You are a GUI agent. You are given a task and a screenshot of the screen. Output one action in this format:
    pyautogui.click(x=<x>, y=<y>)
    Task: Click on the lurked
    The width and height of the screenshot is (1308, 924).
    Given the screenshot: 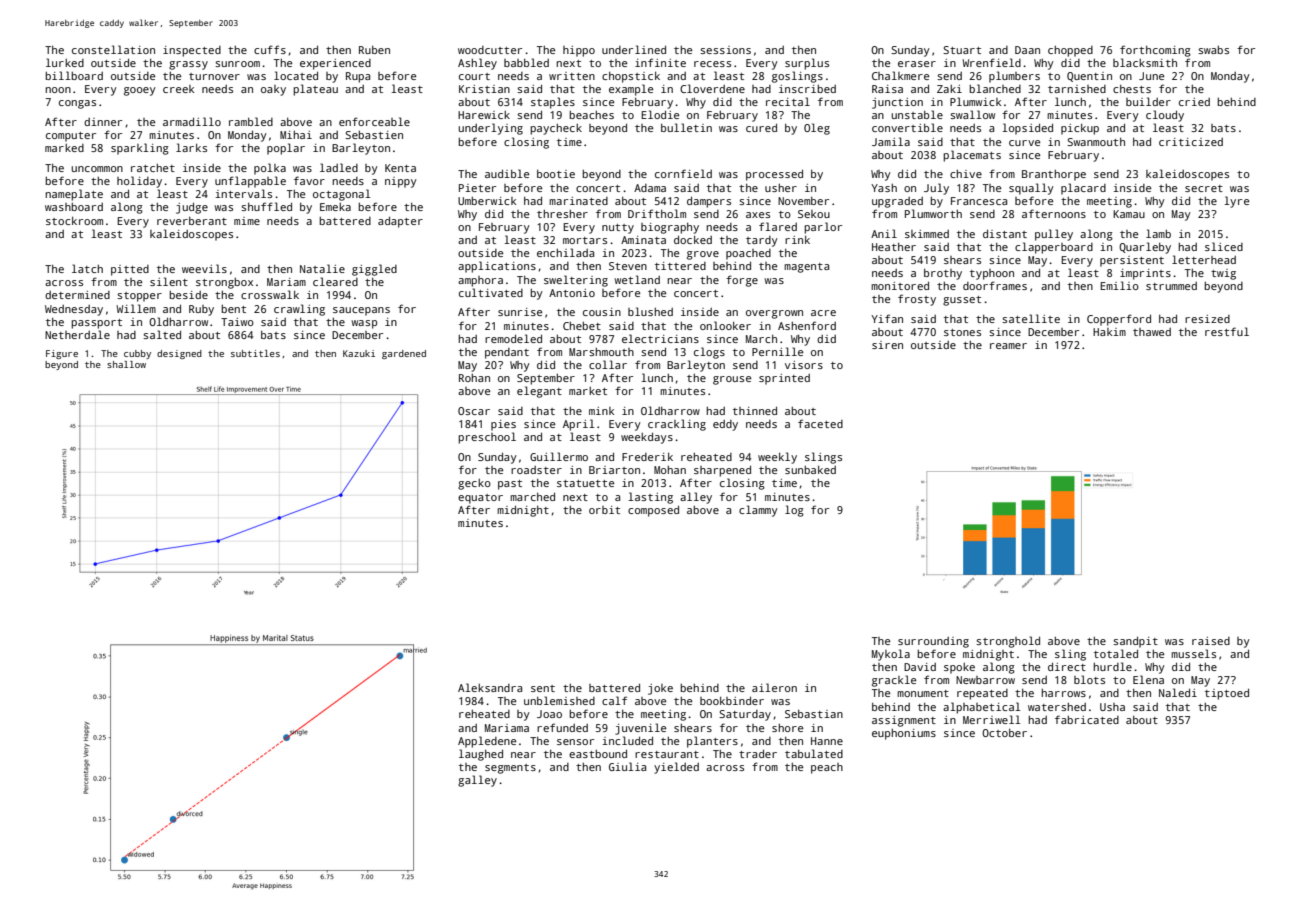 What is the action you would take?
    pyautogui.click(x=65, y=62)
